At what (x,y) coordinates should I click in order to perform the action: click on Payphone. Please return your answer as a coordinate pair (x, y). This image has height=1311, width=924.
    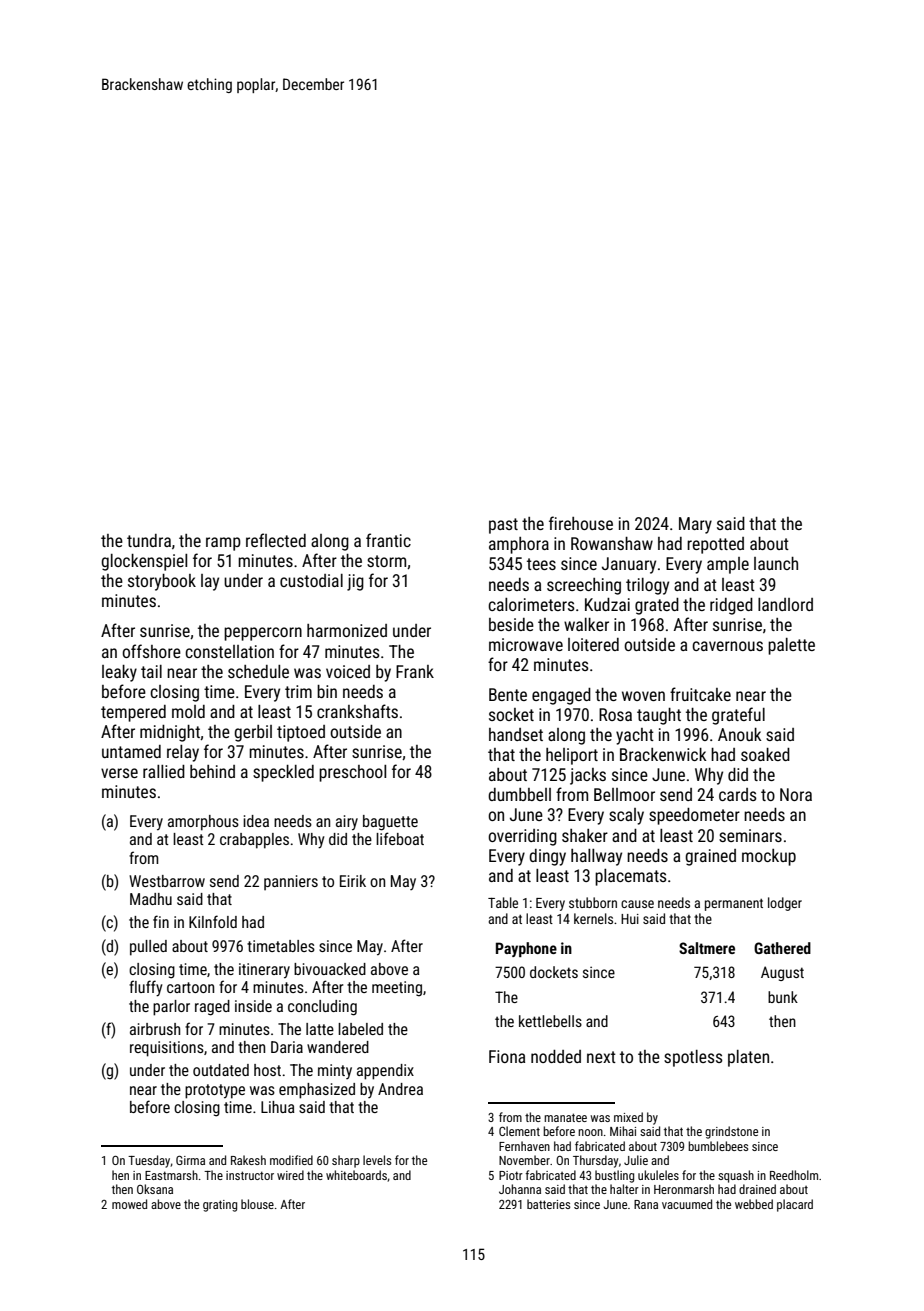
    Looking at the image, I should click on (526, 949).
